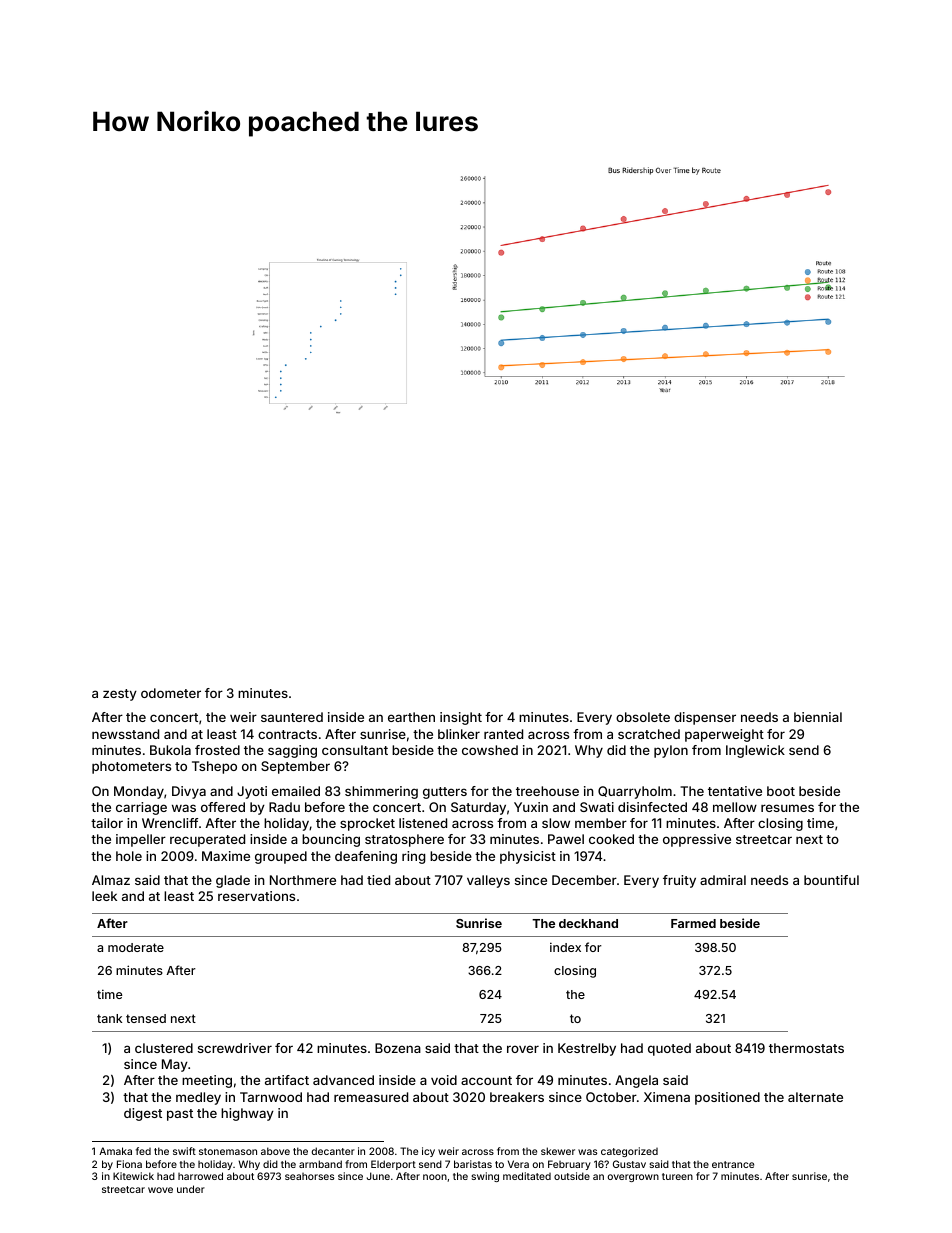 Image resolution: width=952 pixels, height=1233 pixels. What do you see at coordinates (398, 1048) in the document?
I see `Bozena` at bounding box center [398, 1048].
